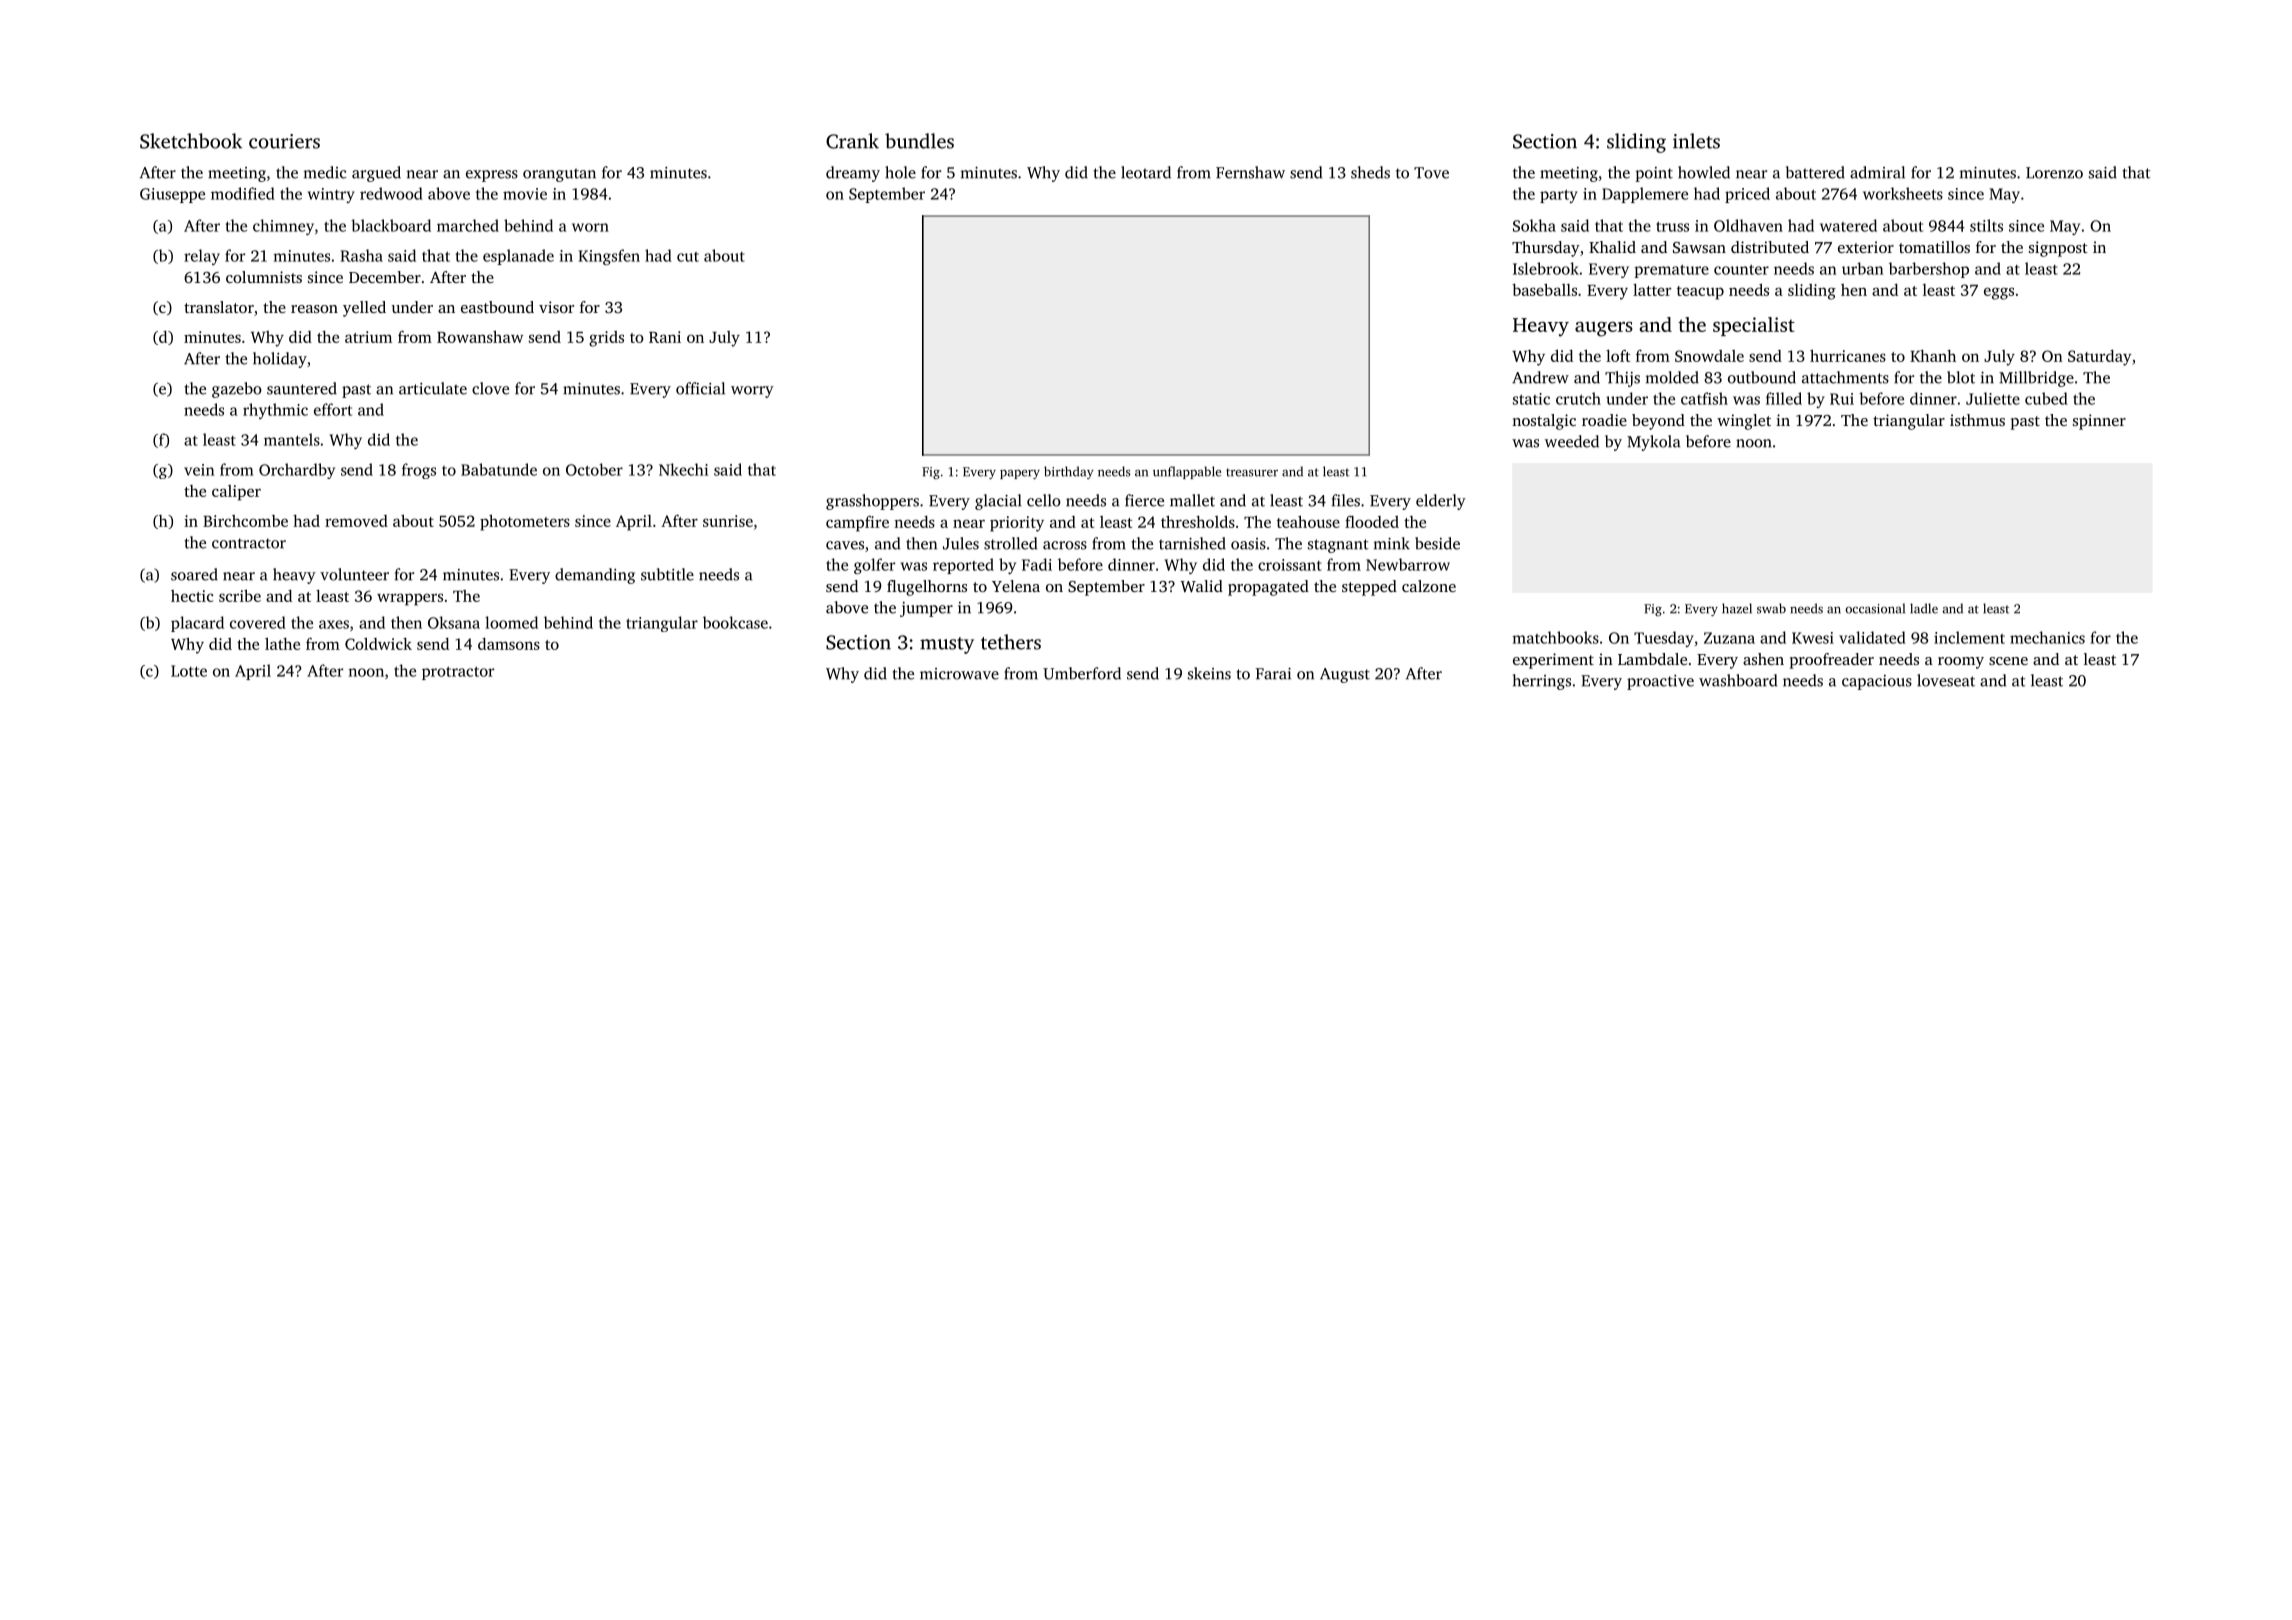 The height and width of the image is (1620, 2292). I want to click on hectic, so click(192, 596).
